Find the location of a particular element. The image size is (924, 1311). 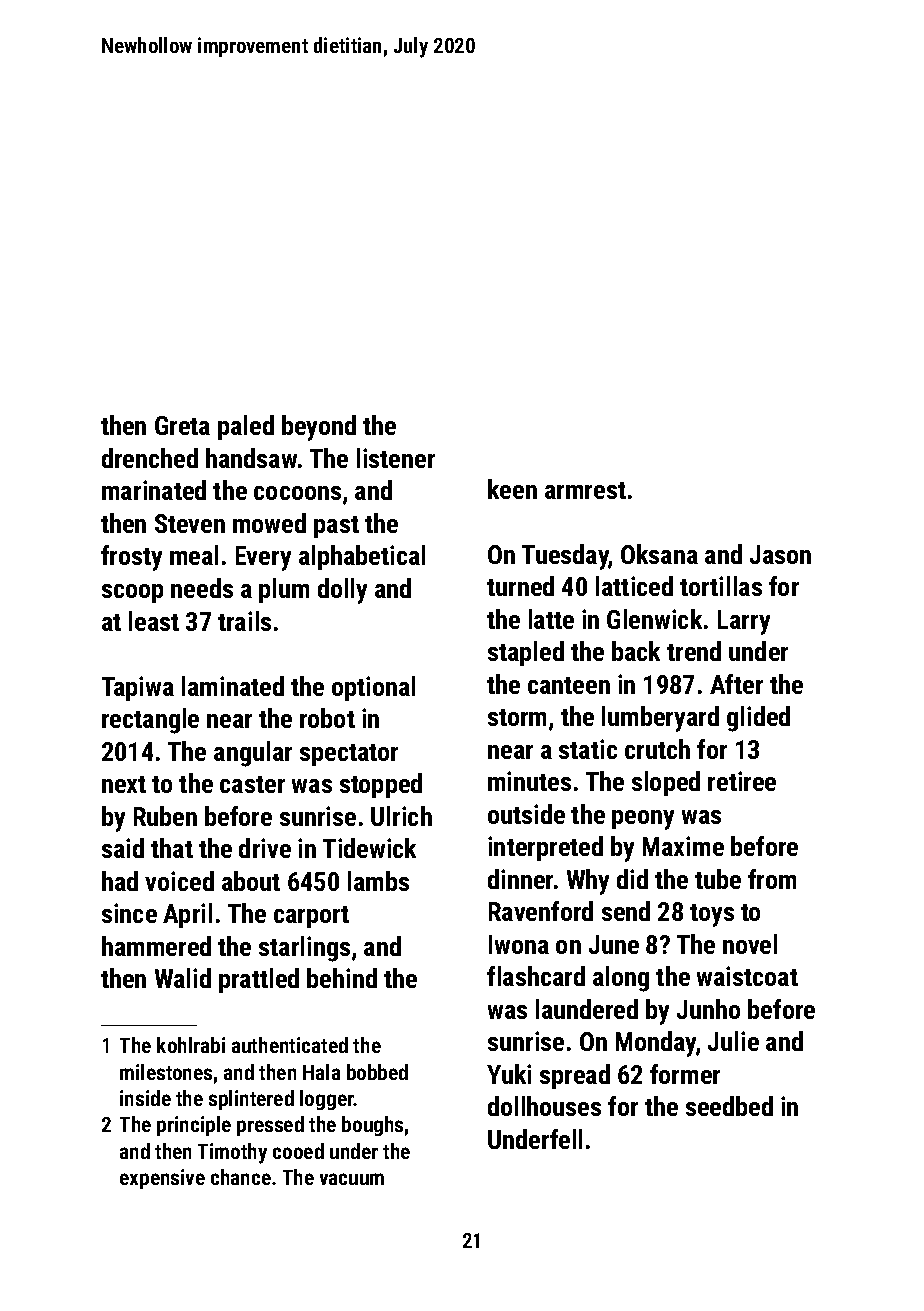

Ruben is located at coordinates (165, 816).
